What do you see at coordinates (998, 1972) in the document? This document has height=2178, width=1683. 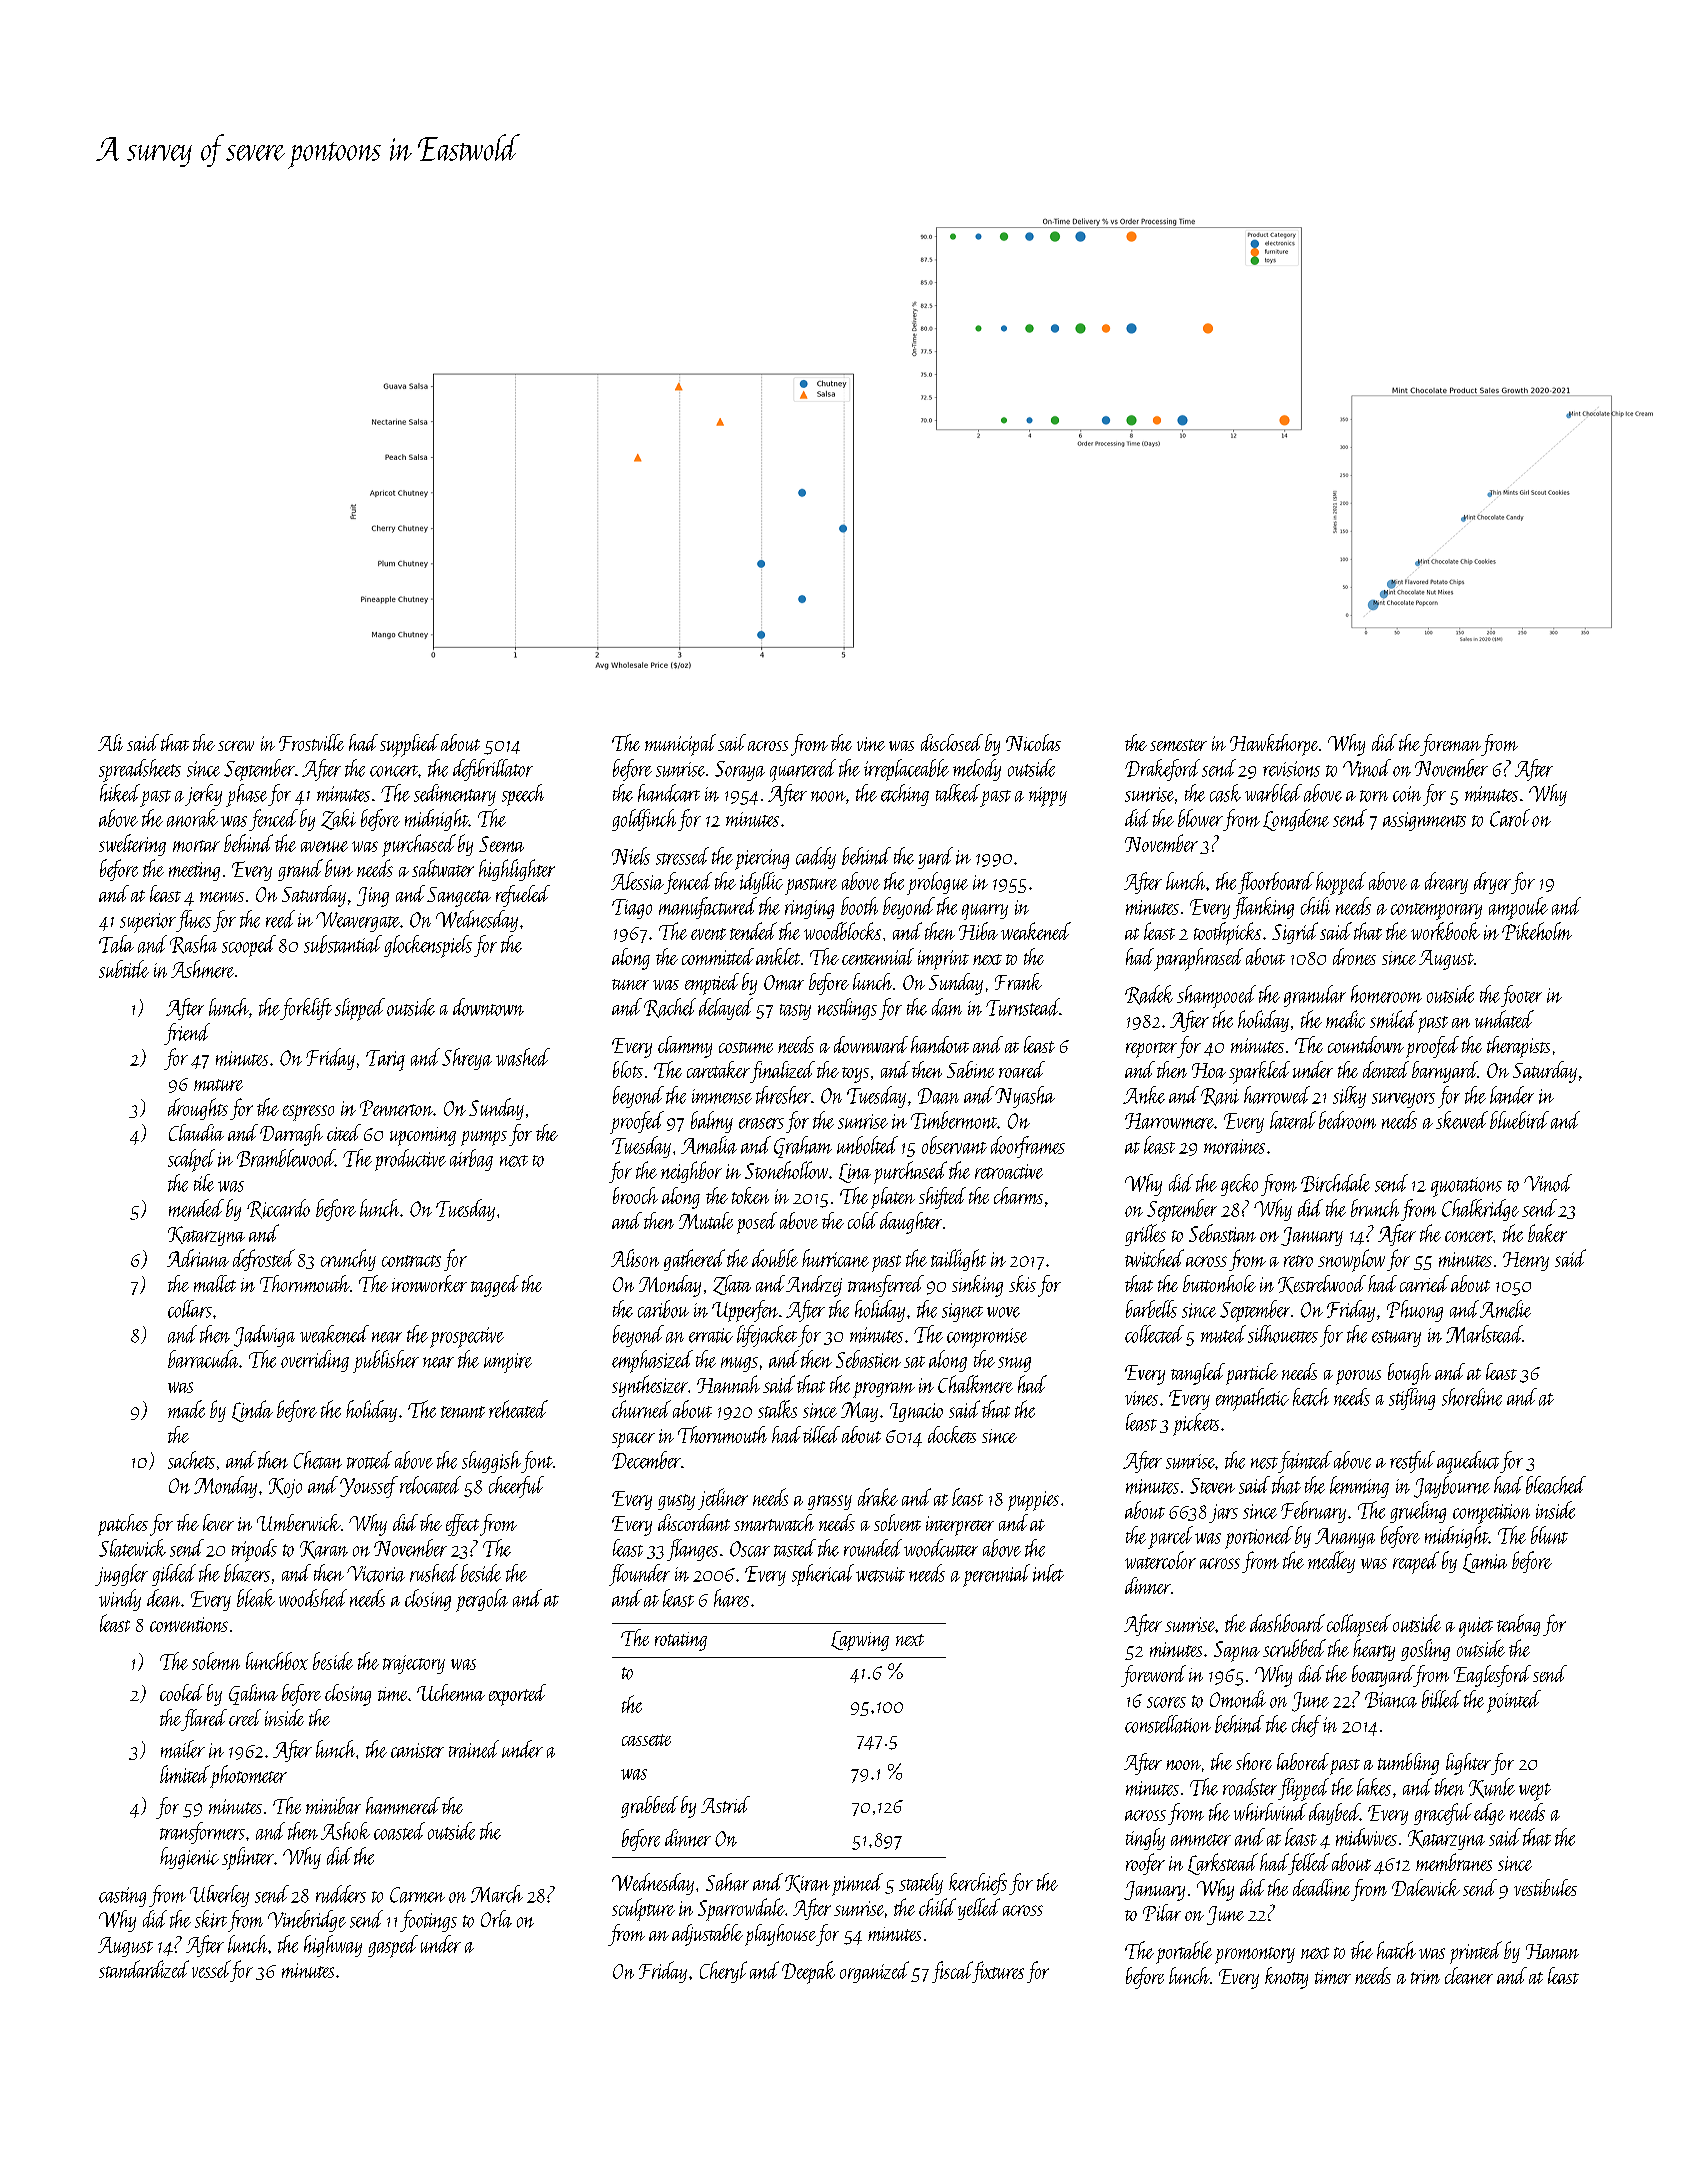 I see `fixtures` at bounding box center [998, 1972].
